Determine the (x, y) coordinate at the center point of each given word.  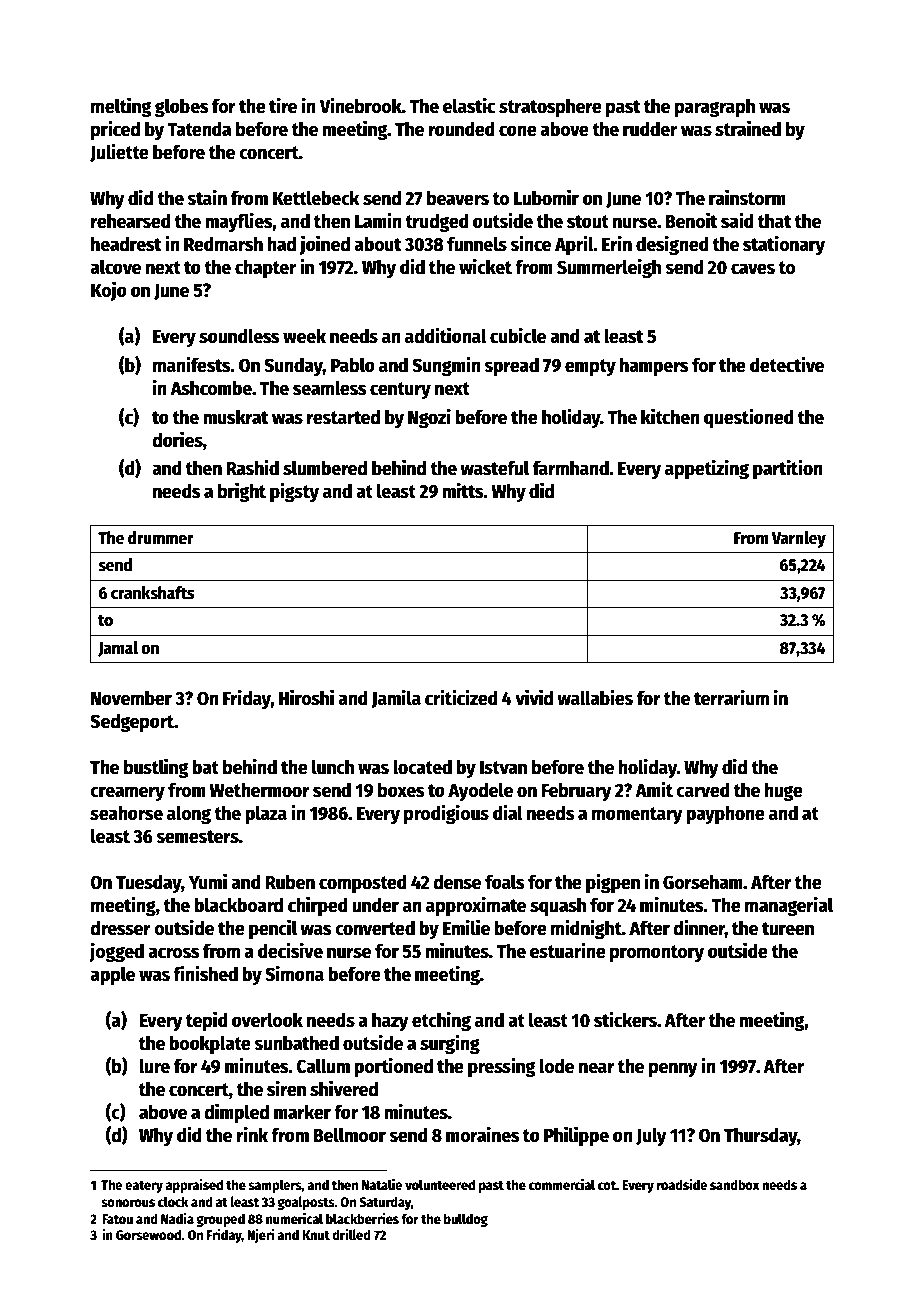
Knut (316, 1235)
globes (181, 107)
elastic (469, 105)
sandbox (735, 1184)
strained (748, 128)
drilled (351, 1234)
